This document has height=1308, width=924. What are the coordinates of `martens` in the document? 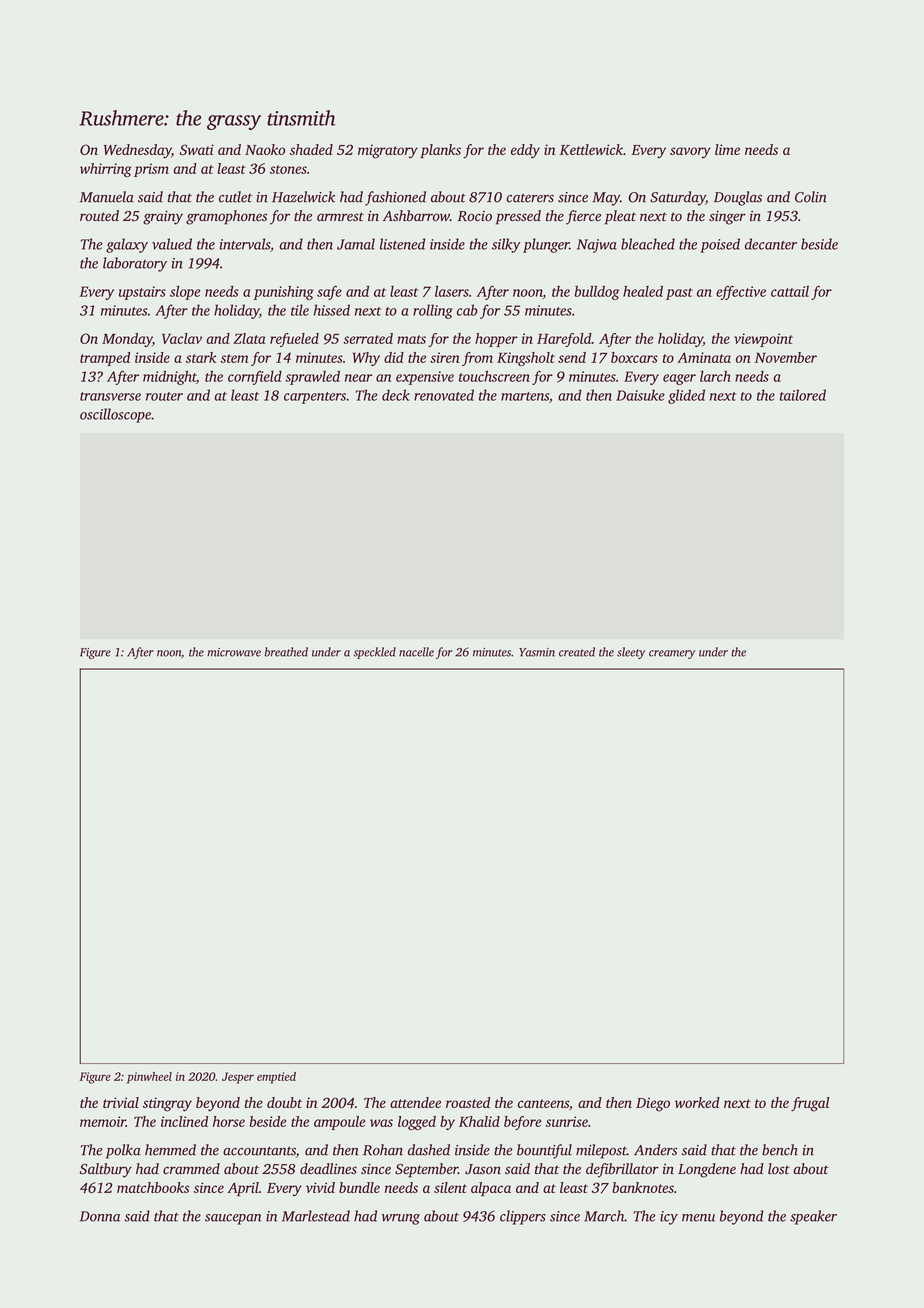 It's located at (525, 396).
